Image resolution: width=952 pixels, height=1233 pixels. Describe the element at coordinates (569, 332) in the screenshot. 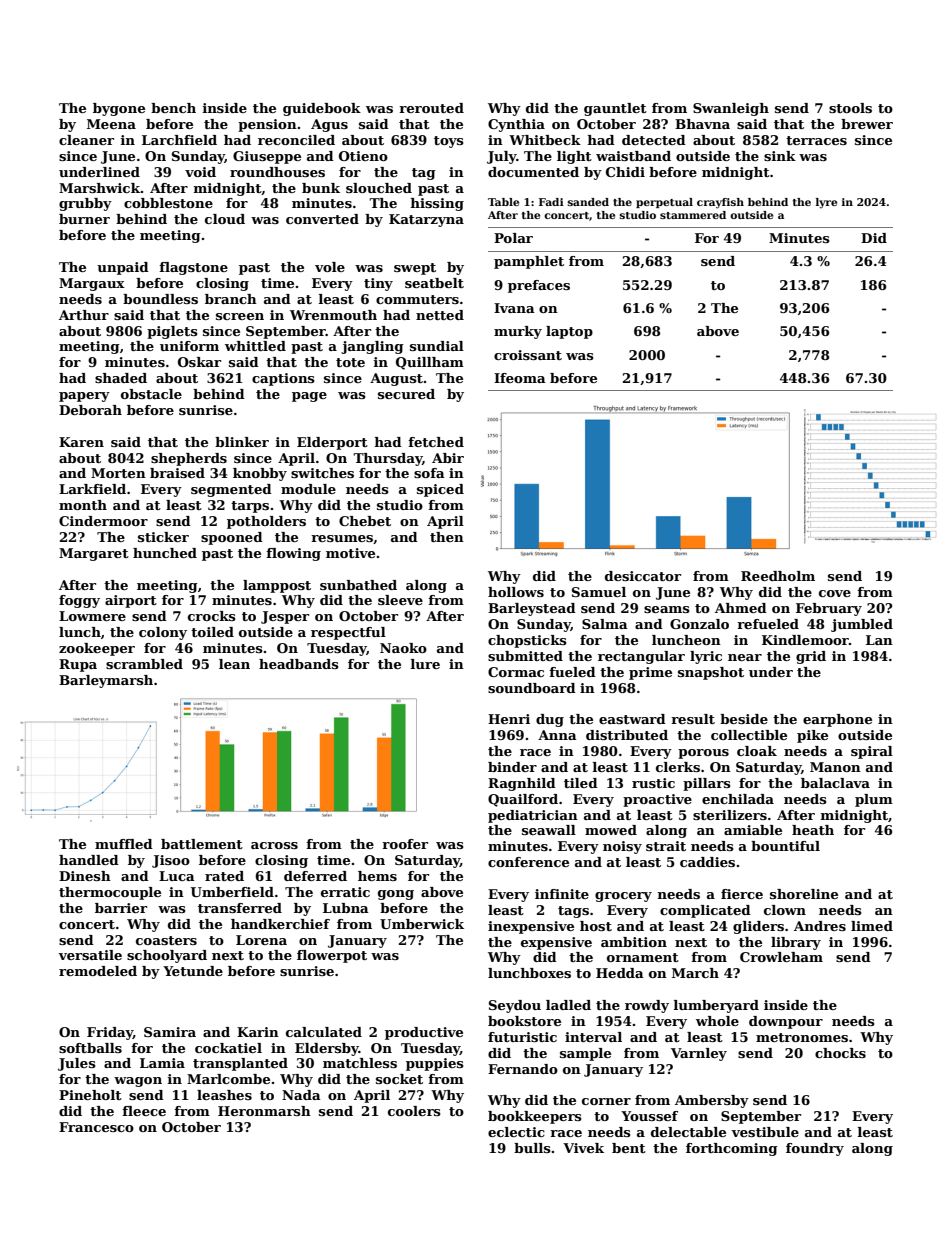

I see `laptop` at that location.
